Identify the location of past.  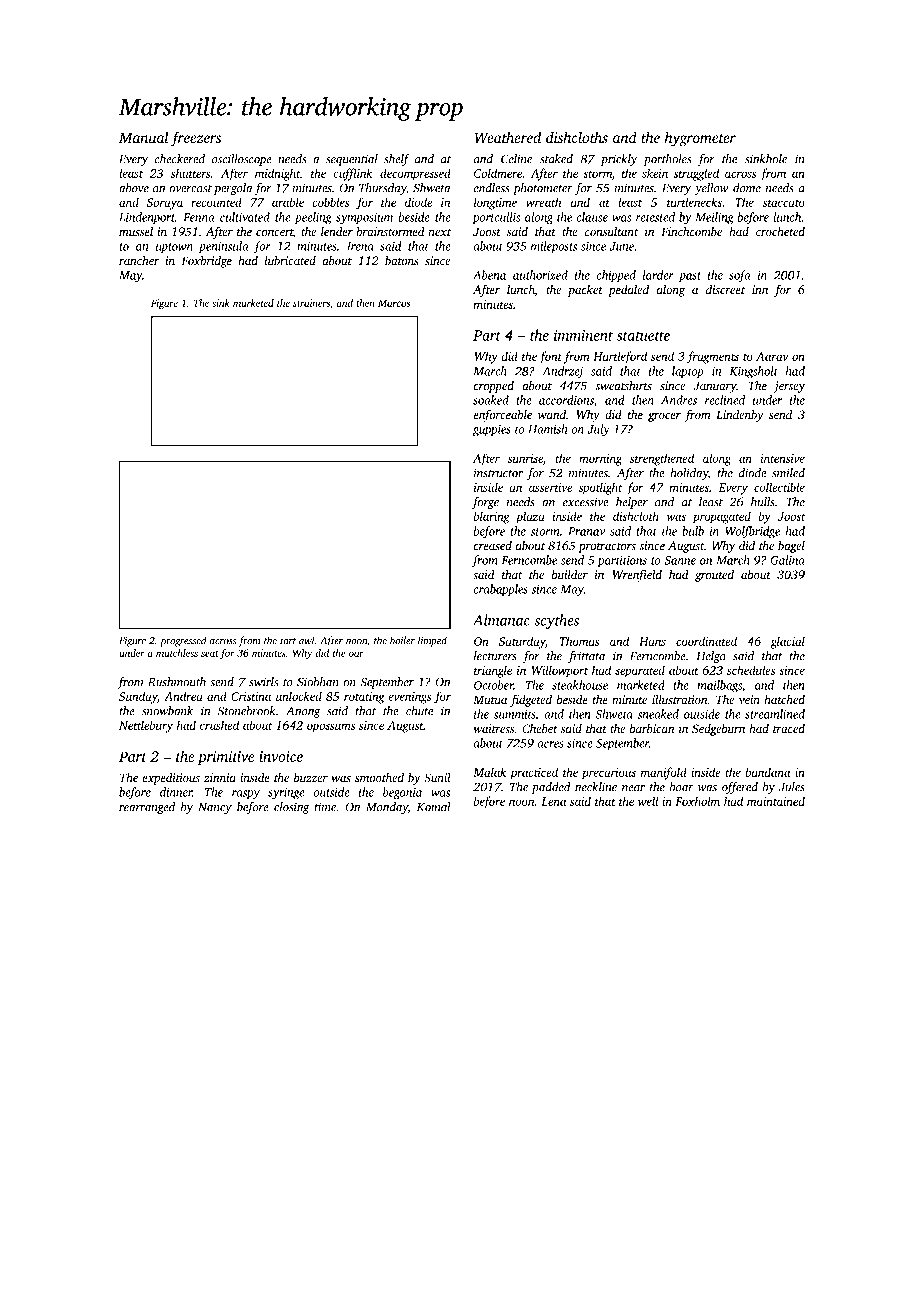
(690, 277).
